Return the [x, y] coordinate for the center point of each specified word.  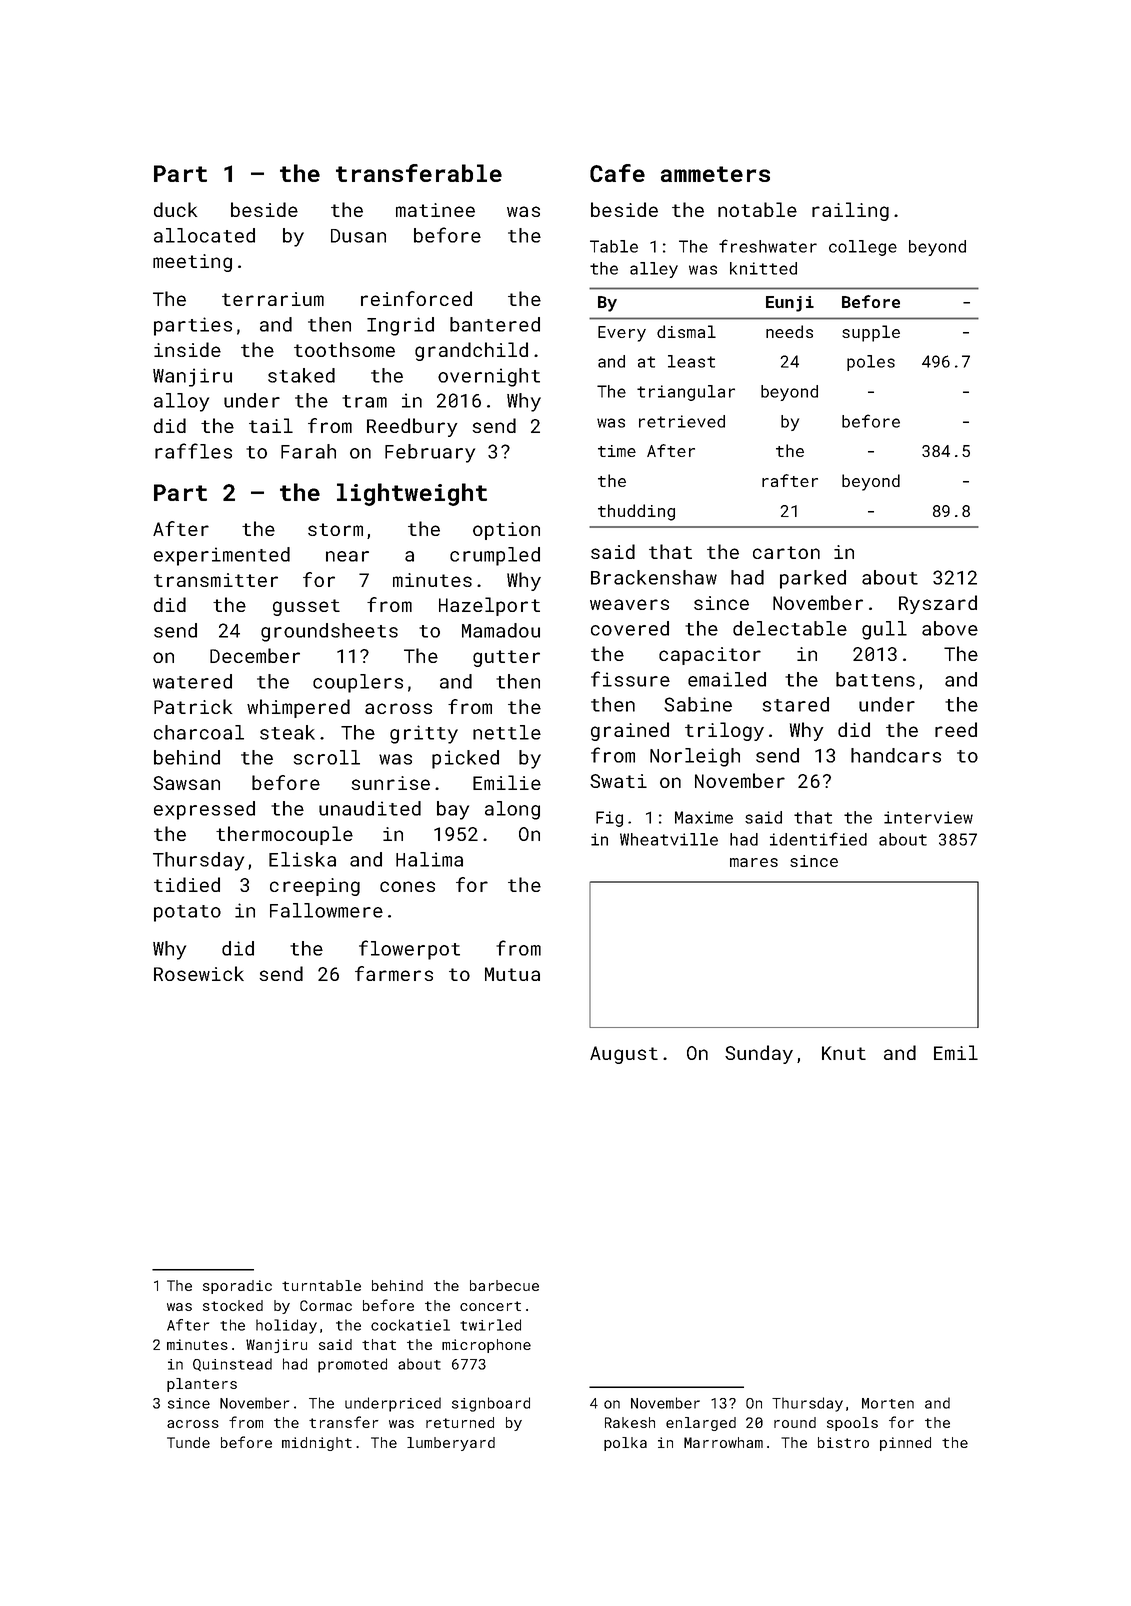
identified [818, 839]
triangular [686, 393]
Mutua [512, 974]
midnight [317, 1444]
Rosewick [199, 973]
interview [928, 817]
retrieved [682, 421]
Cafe [617, 173]
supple [871, 333]
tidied [187, 884]
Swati [618, 781]
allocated [204, 235]
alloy [181, 402]
